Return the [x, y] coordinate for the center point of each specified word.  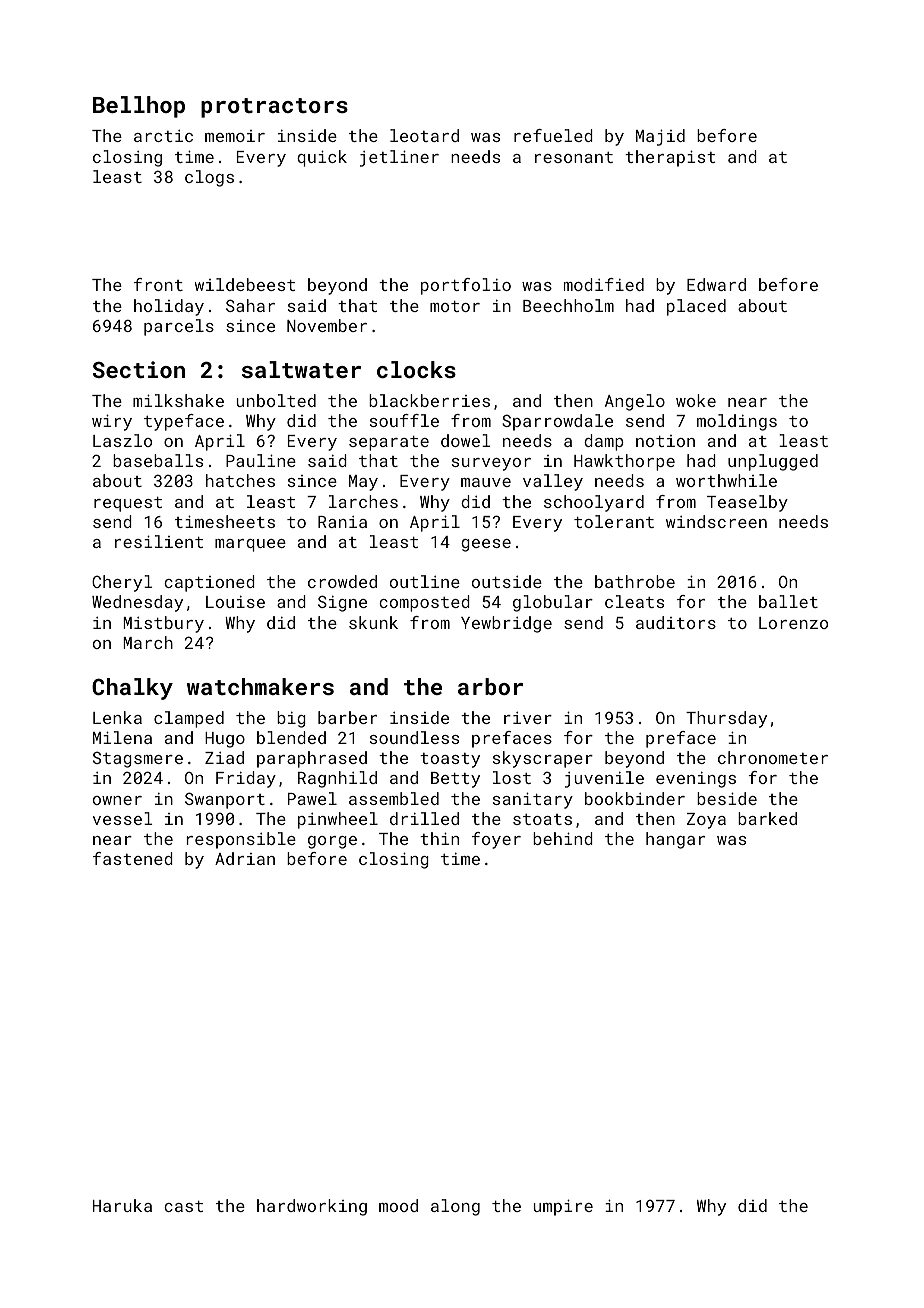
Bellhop [139, 107]
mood [398, 1205]
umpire [563, 1207]
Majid [660, 137]
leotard [424, 135]
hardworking [312, 1207]
